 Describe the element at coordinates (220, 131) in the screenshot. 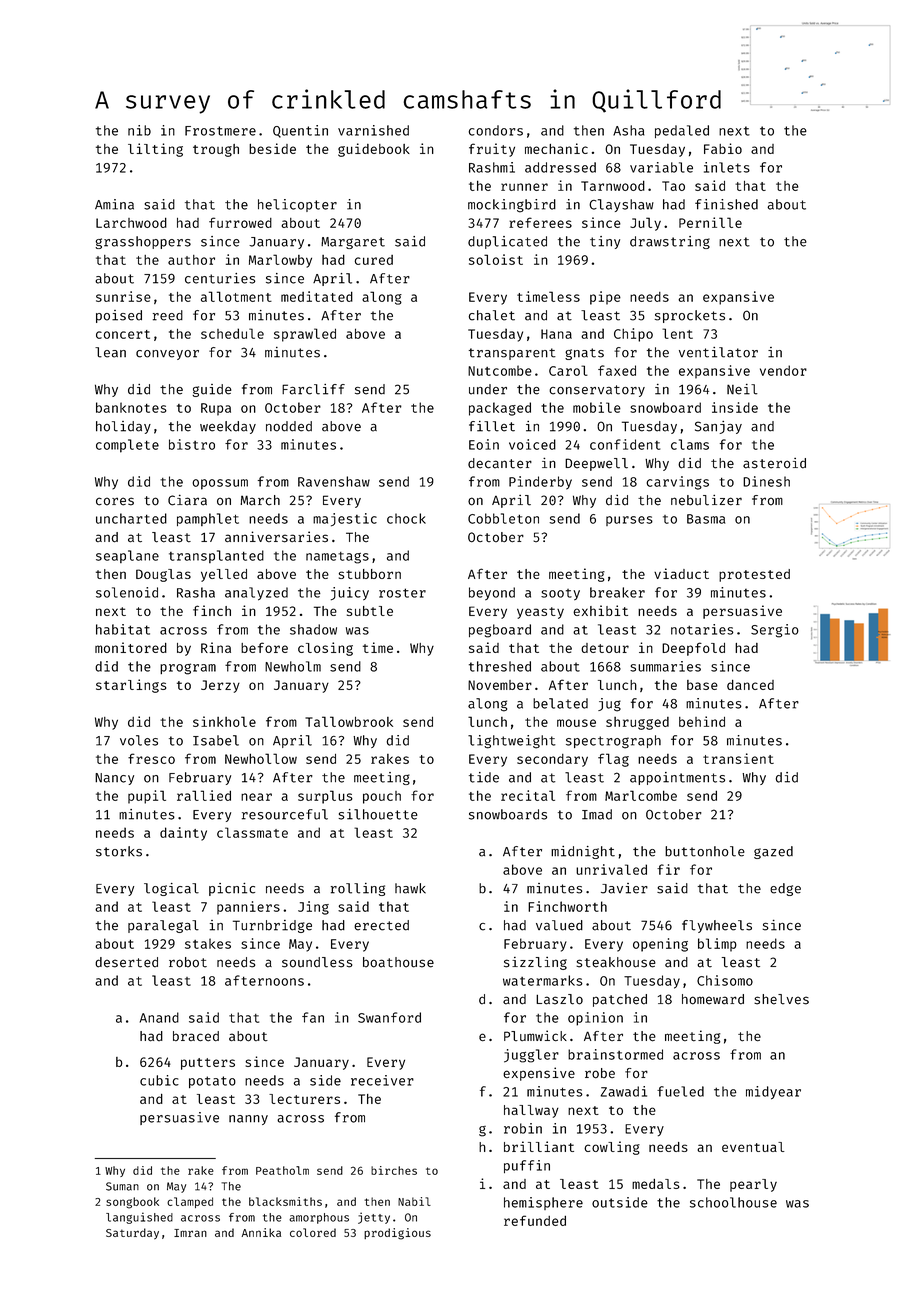

I see `Frostmere` at that location.
